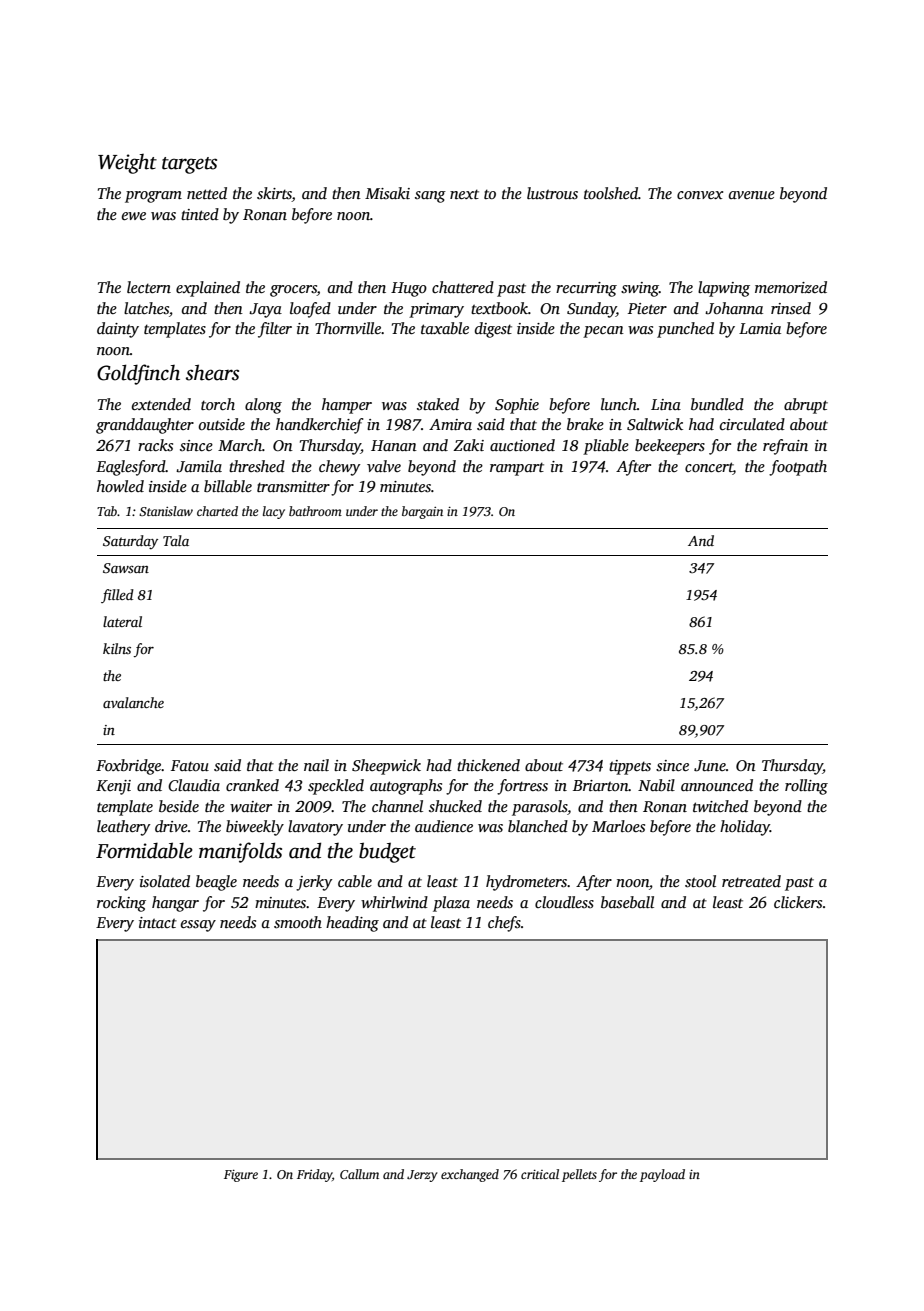 The height and width of the screenshot is (1311, 924). What do you see at coordinates (470, 1175) in the screenshot?
I see `exchanged` at bounding box center [470, 1175].
